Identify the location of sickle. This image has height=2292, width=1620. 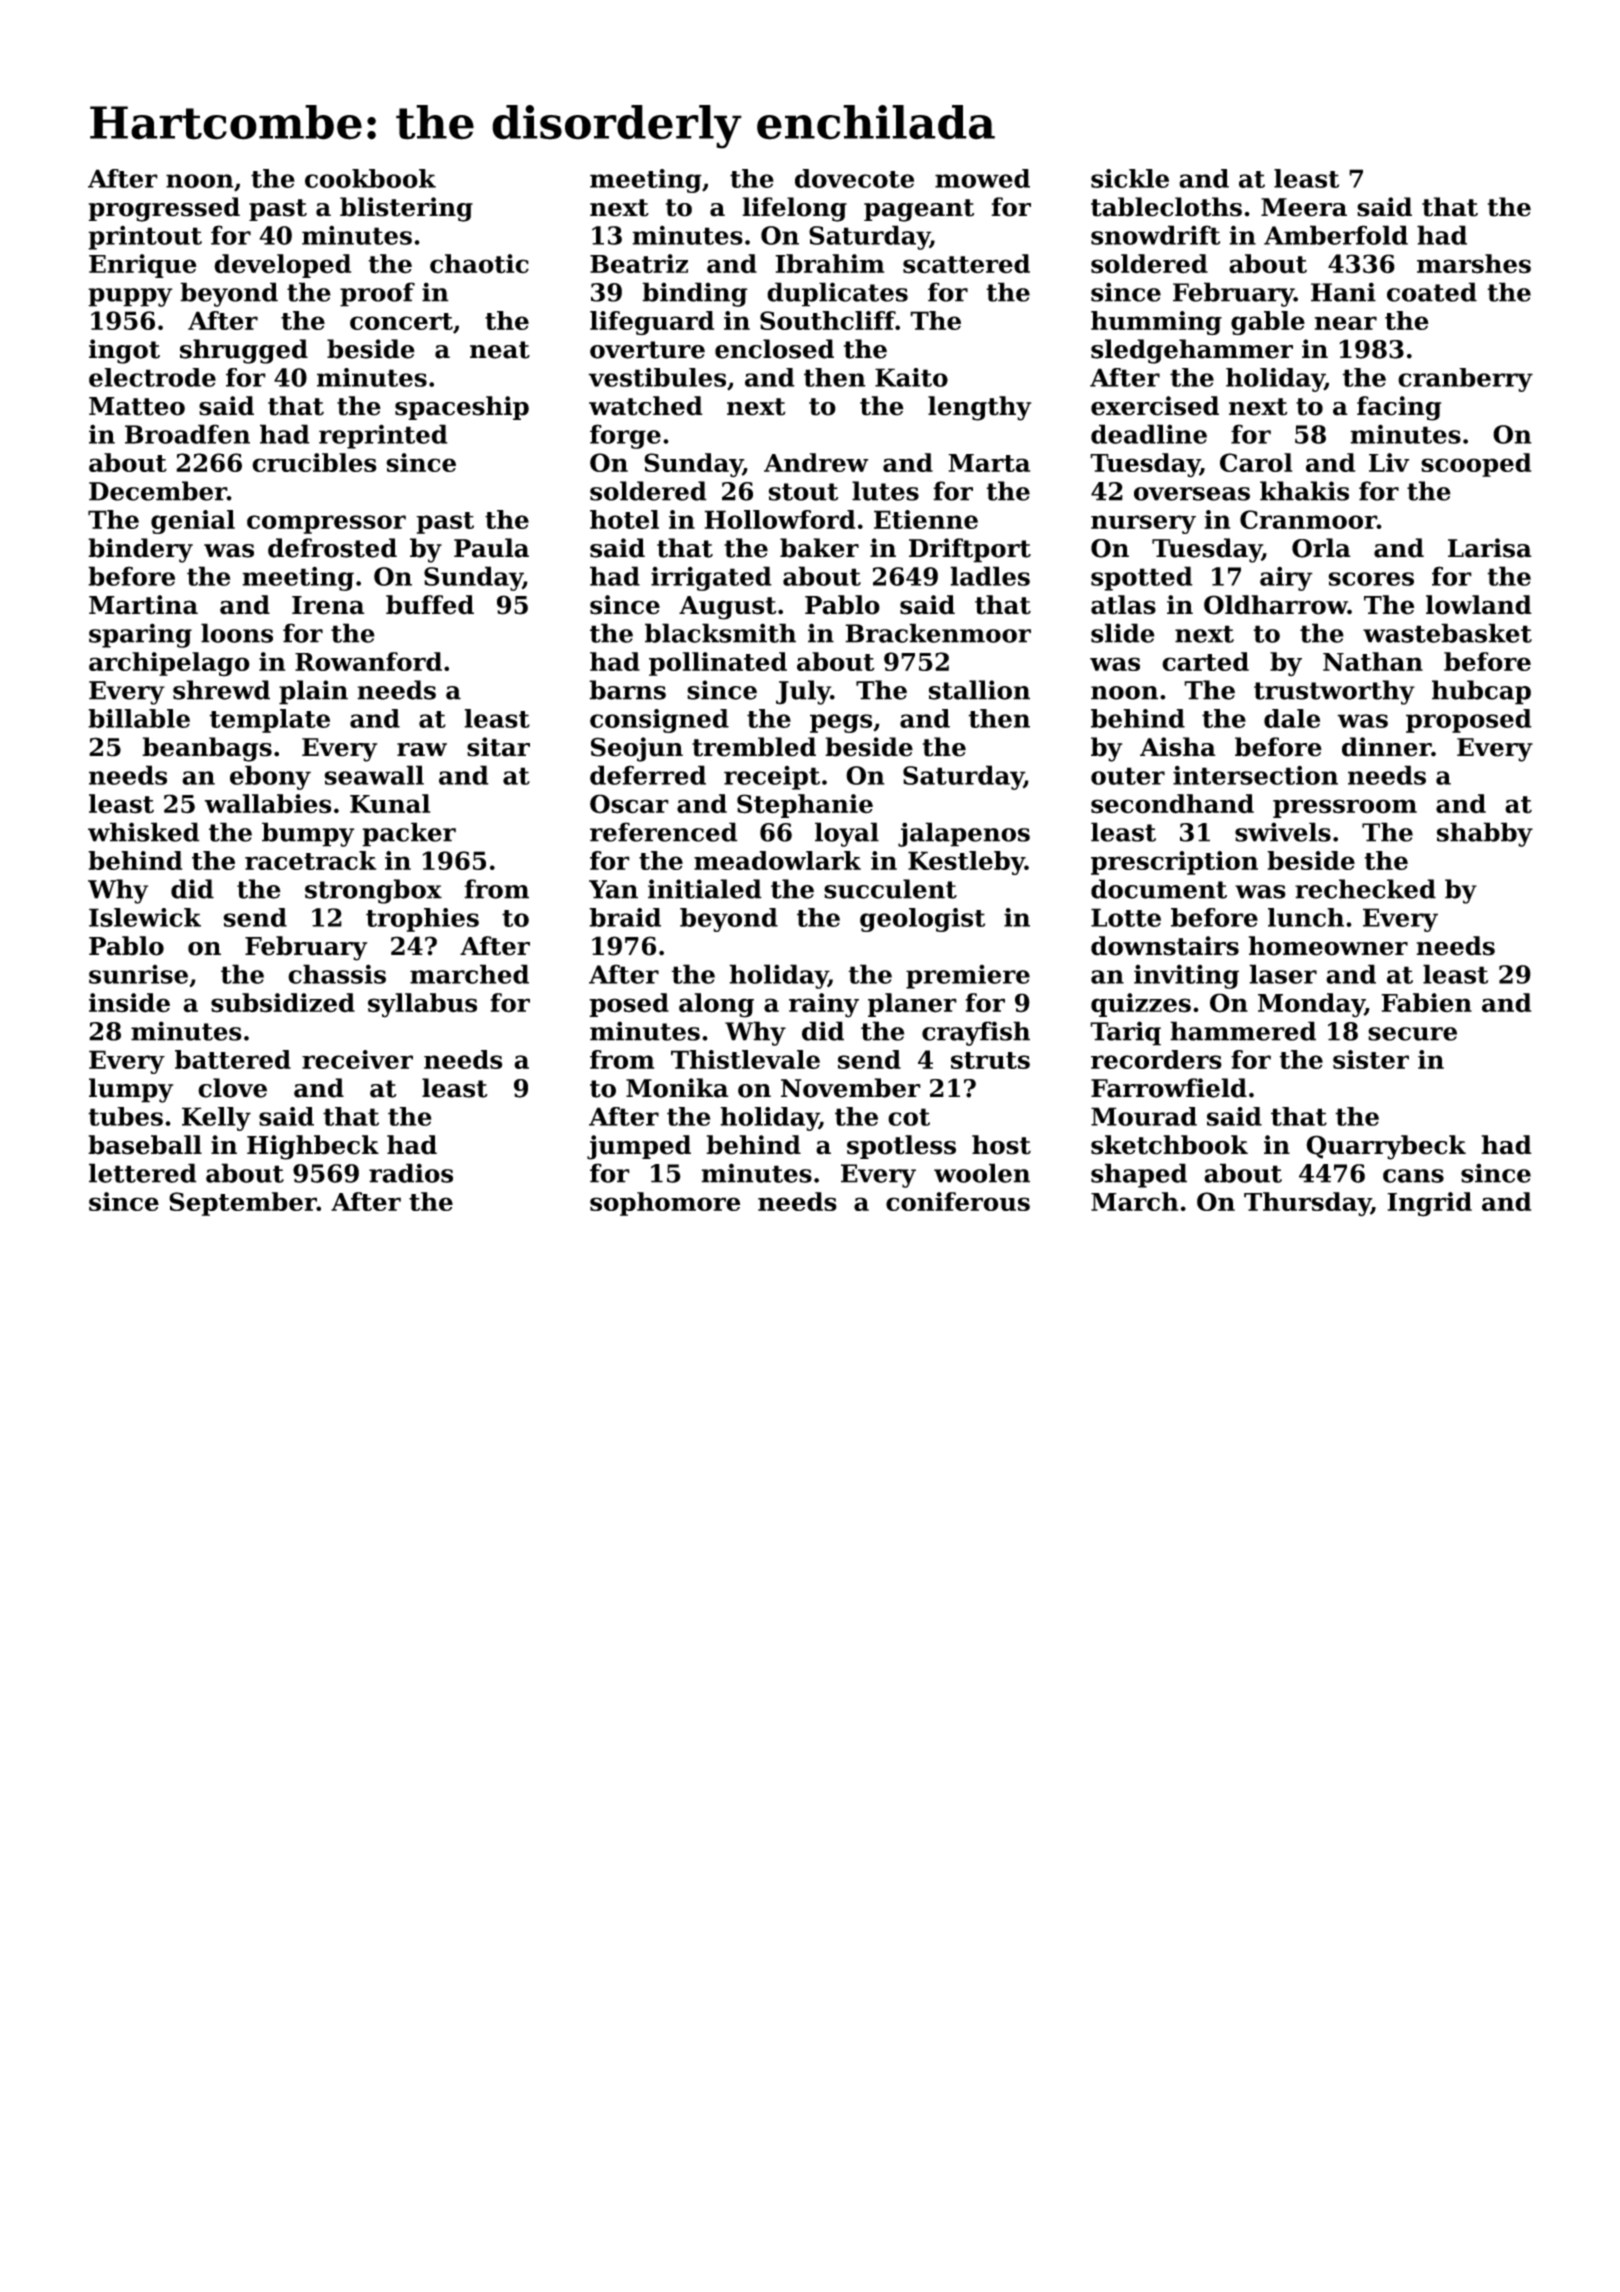
(1130, 178).
